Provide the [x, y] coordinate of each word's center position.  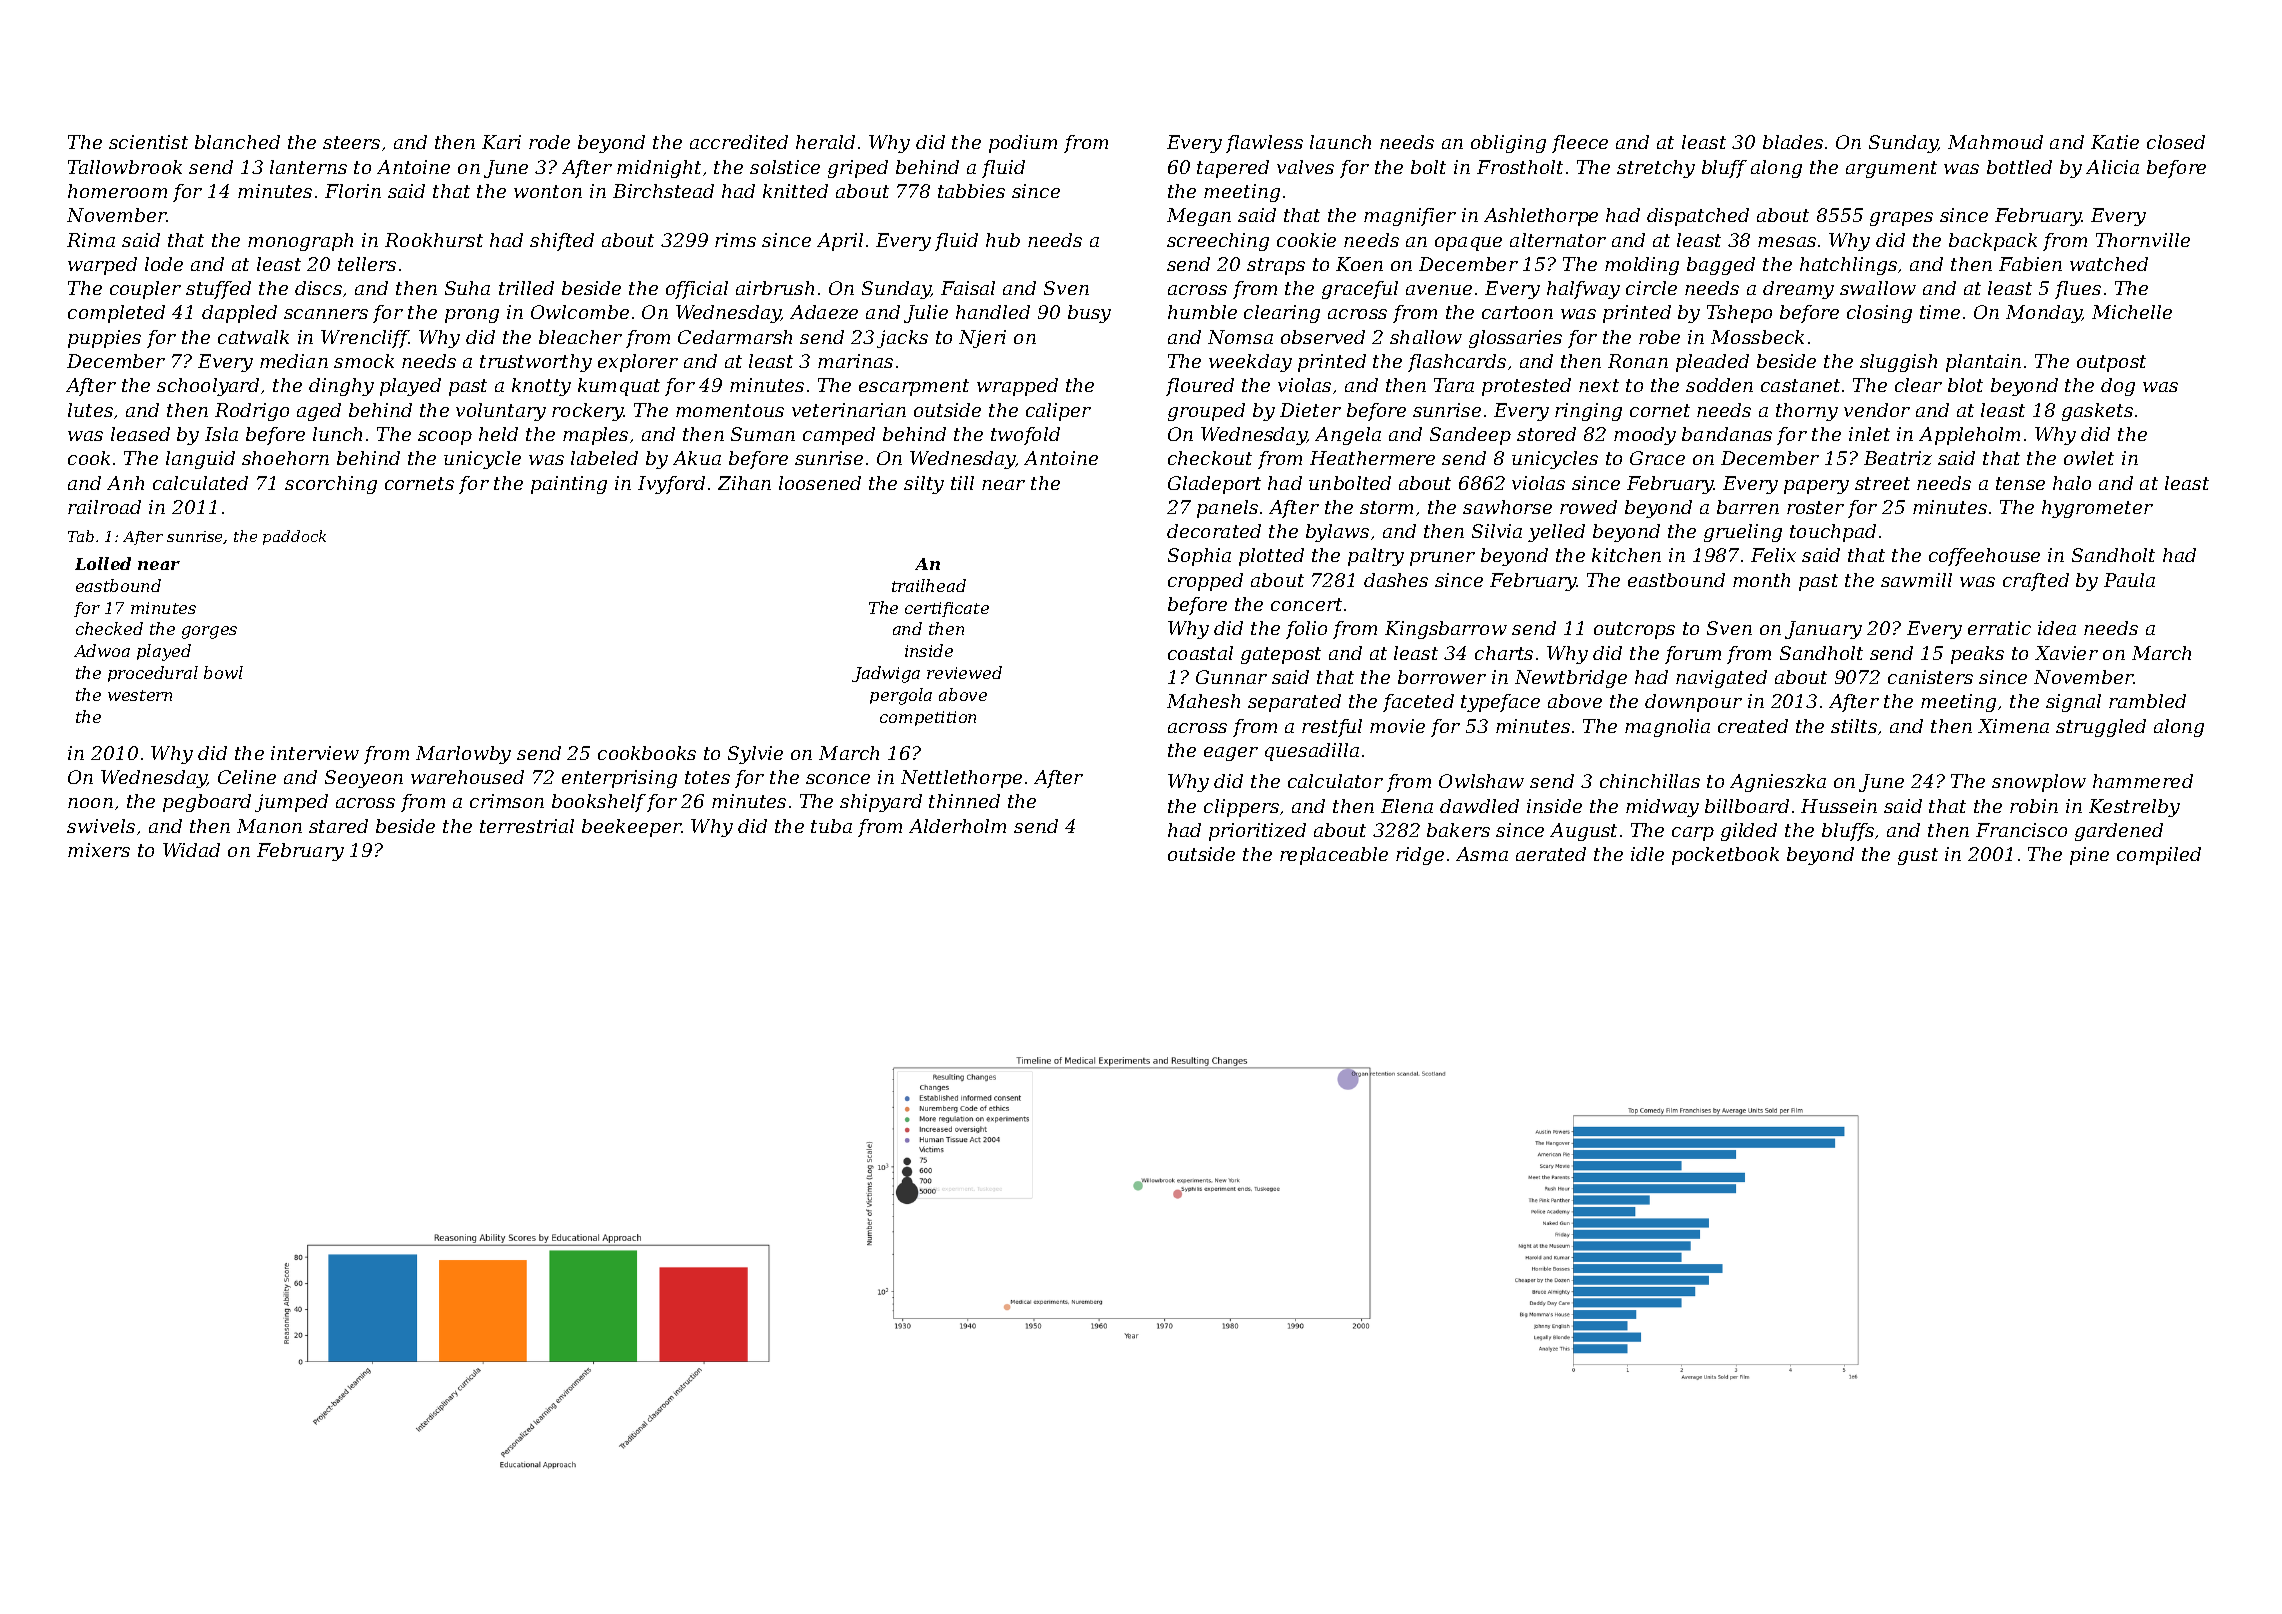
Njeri [982, 339]
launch [1340, 142]
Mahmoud [1995, 142]
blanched [237, 142]
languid [200, 460]
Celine [247, 777]
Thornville [2143, 240]
